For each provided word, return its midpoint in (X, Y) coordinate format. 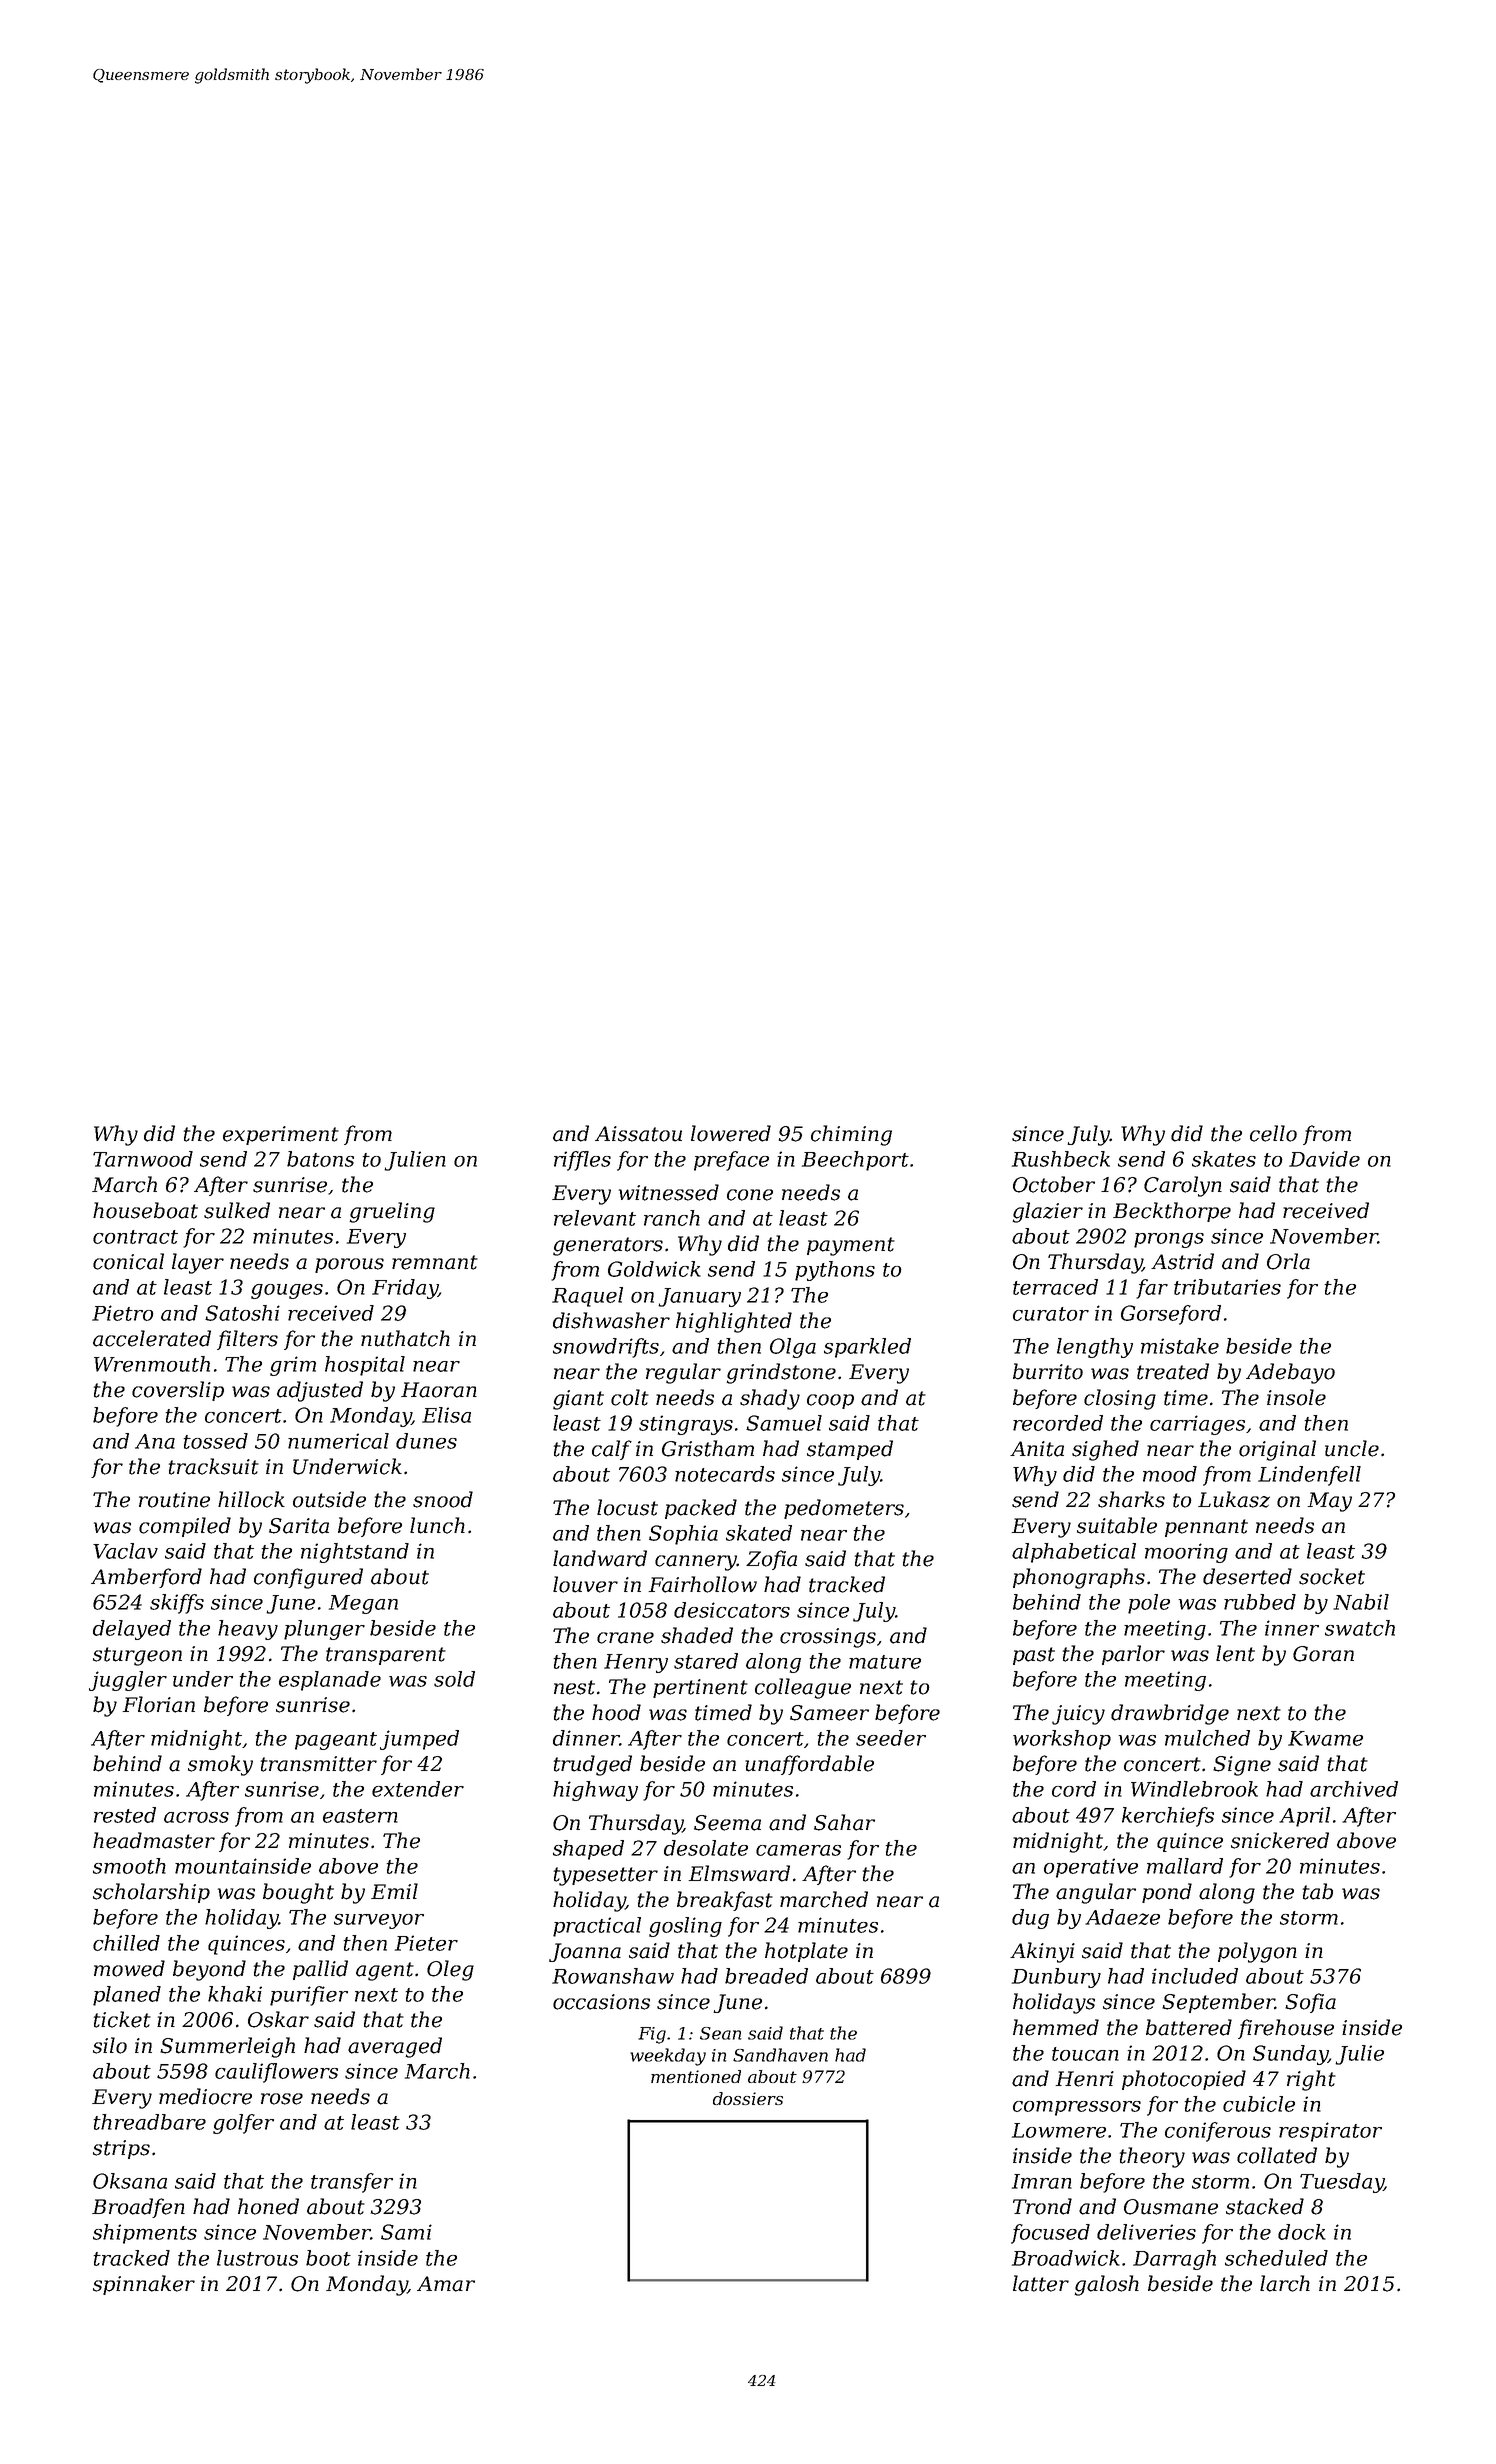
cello (1273, 1133)
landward (600, 1558)
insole (1296, 1397)
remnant (435, 1262)
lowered (731, 1133)
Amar (446, 2284)
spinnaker (144, 2285)
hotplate (806, 1952)
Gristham (708, 1448)
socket (1332, 1576)
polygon (1257, 1952)
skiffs (177, 1604)
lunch (437, 1525)
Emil (394, 1891)
